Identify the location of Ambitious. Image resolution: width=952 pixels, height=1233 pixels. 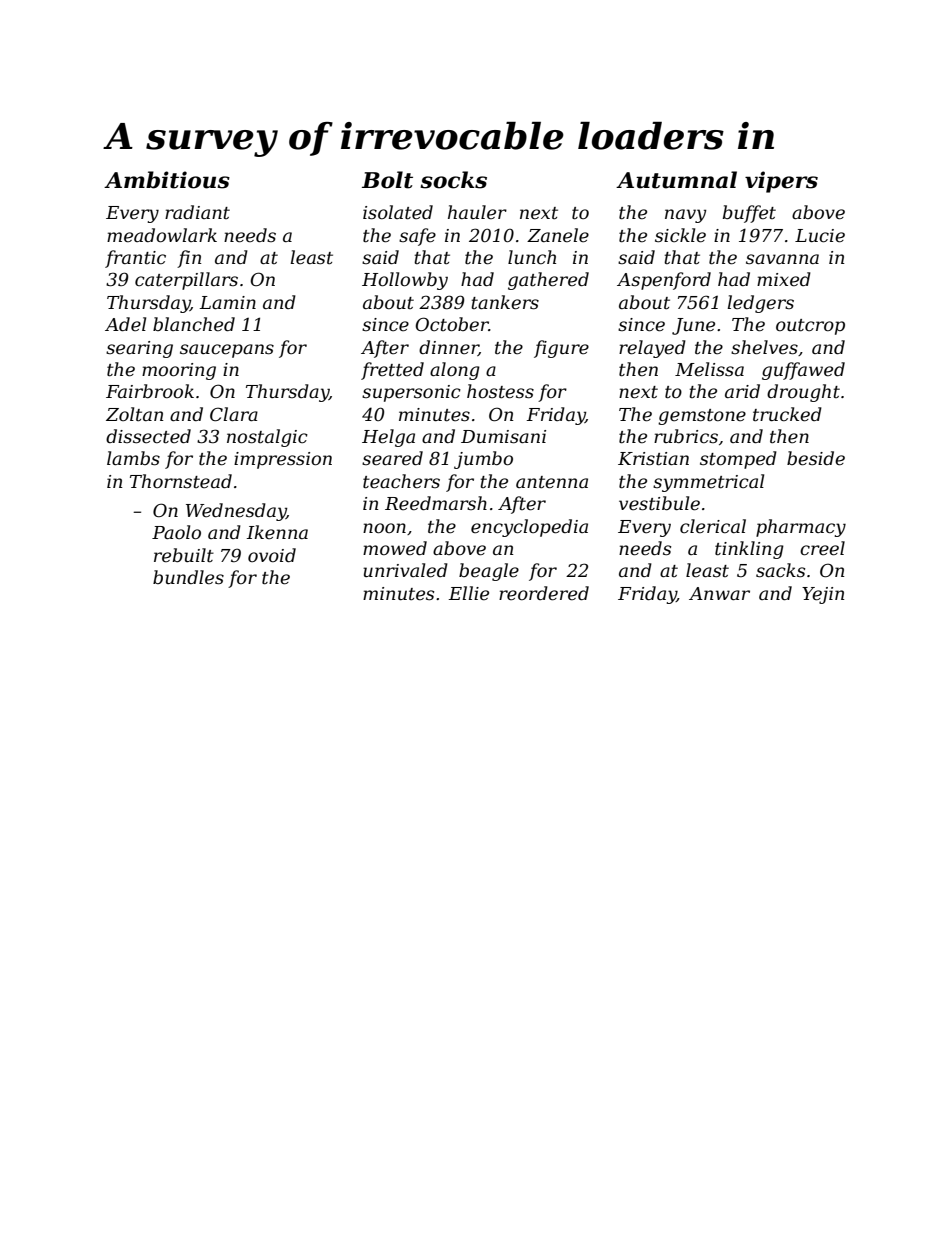
(167, 180).
